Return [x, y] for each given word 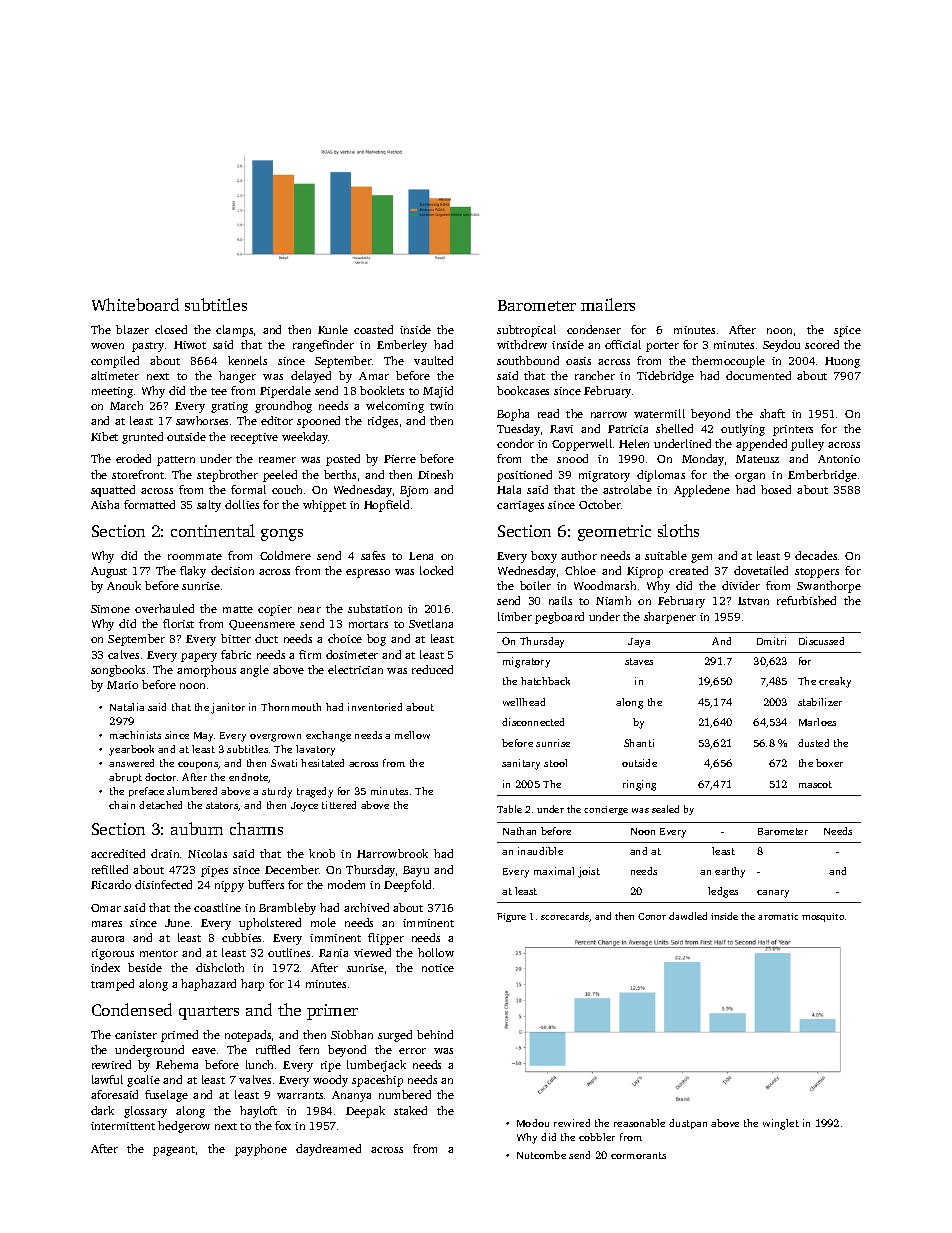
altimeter [115, 375]
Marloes [817, 722]
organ [750, 477]
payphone [261, 1150]
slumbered [192, 791]
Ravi [561, 429]
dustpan [688, 1124]
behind [435, 1034]
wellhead [524, 702]
